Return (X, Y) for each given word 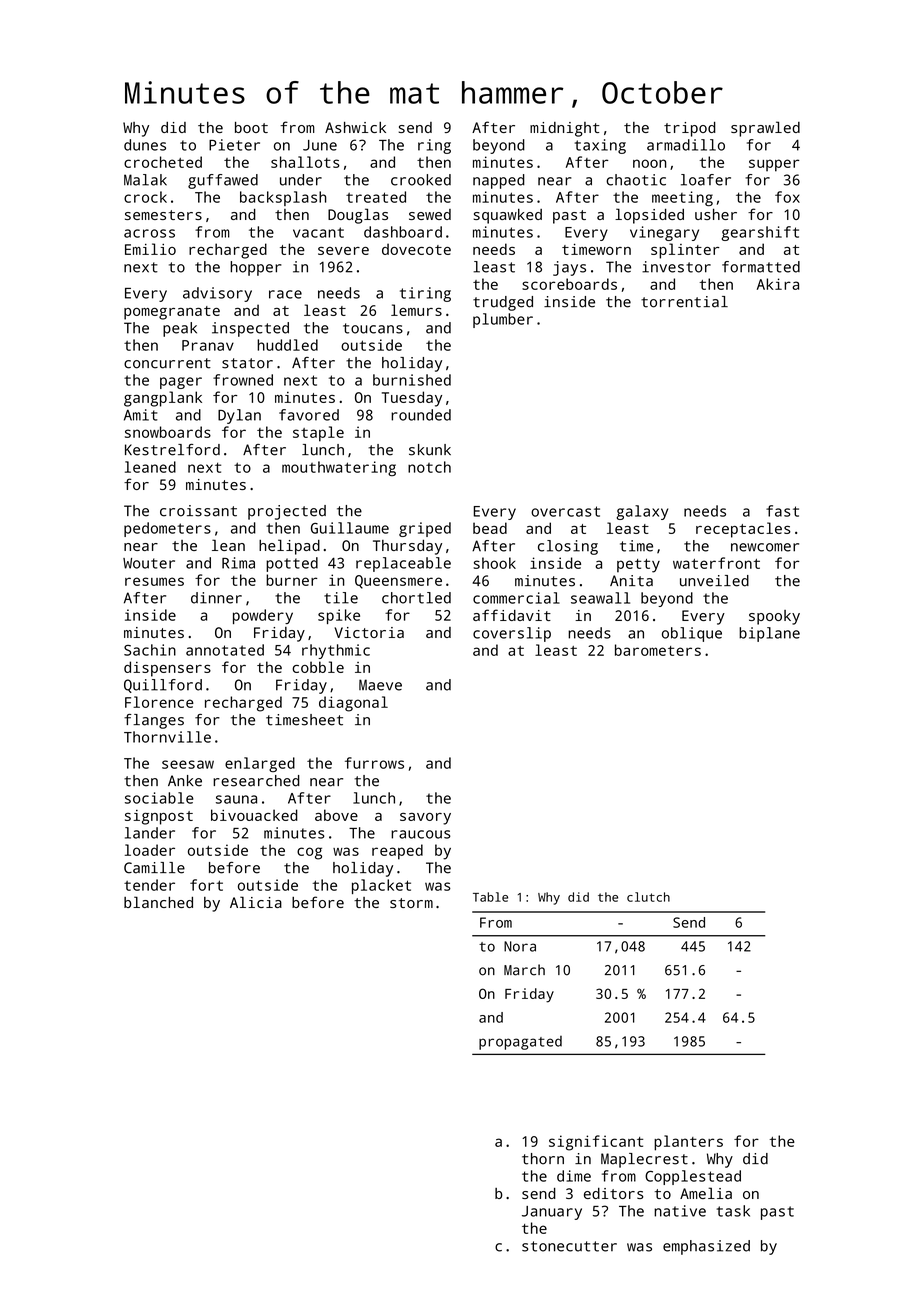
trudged (503, 303)
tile (341, 598)
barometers (658, 650)
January (552, 1213)
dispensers (167, 669)
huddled (287, 345)
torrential (684, 302)
